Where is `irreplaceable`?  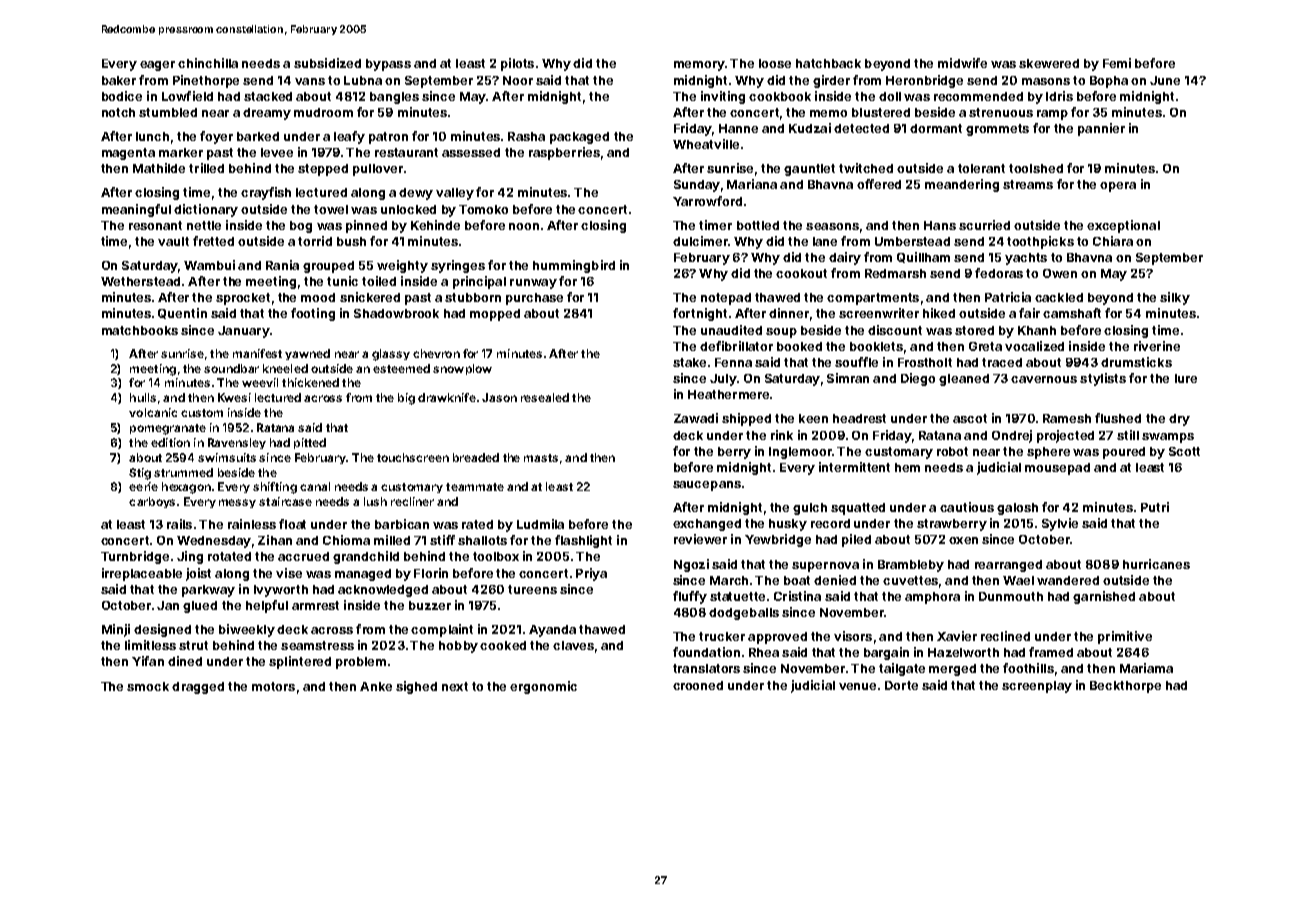 irreplaceable is located at coordinates (142, 574).
